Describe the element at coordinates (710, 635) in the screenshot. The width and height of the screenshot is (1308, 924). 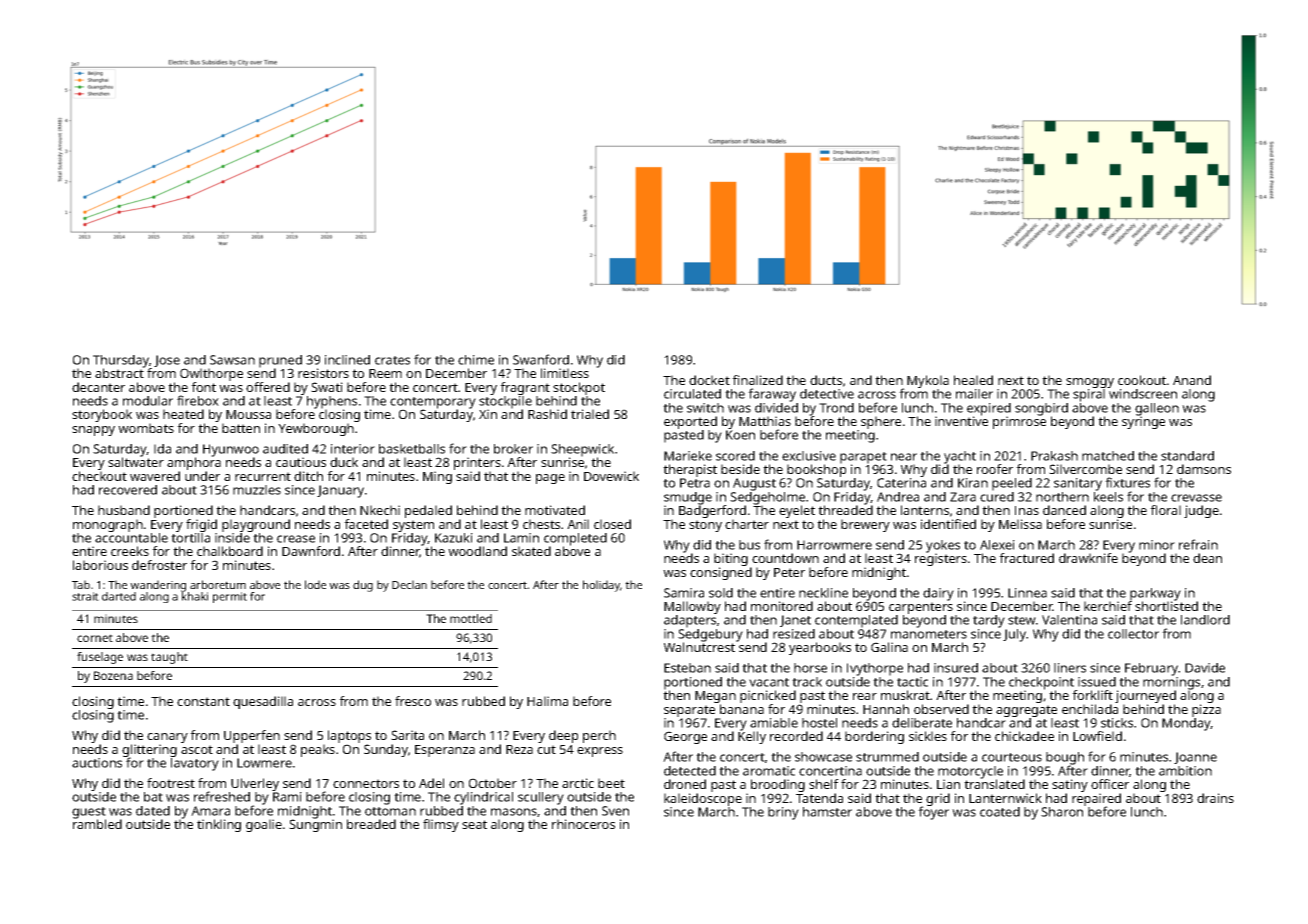
I see `Sedgebury` at that location.
